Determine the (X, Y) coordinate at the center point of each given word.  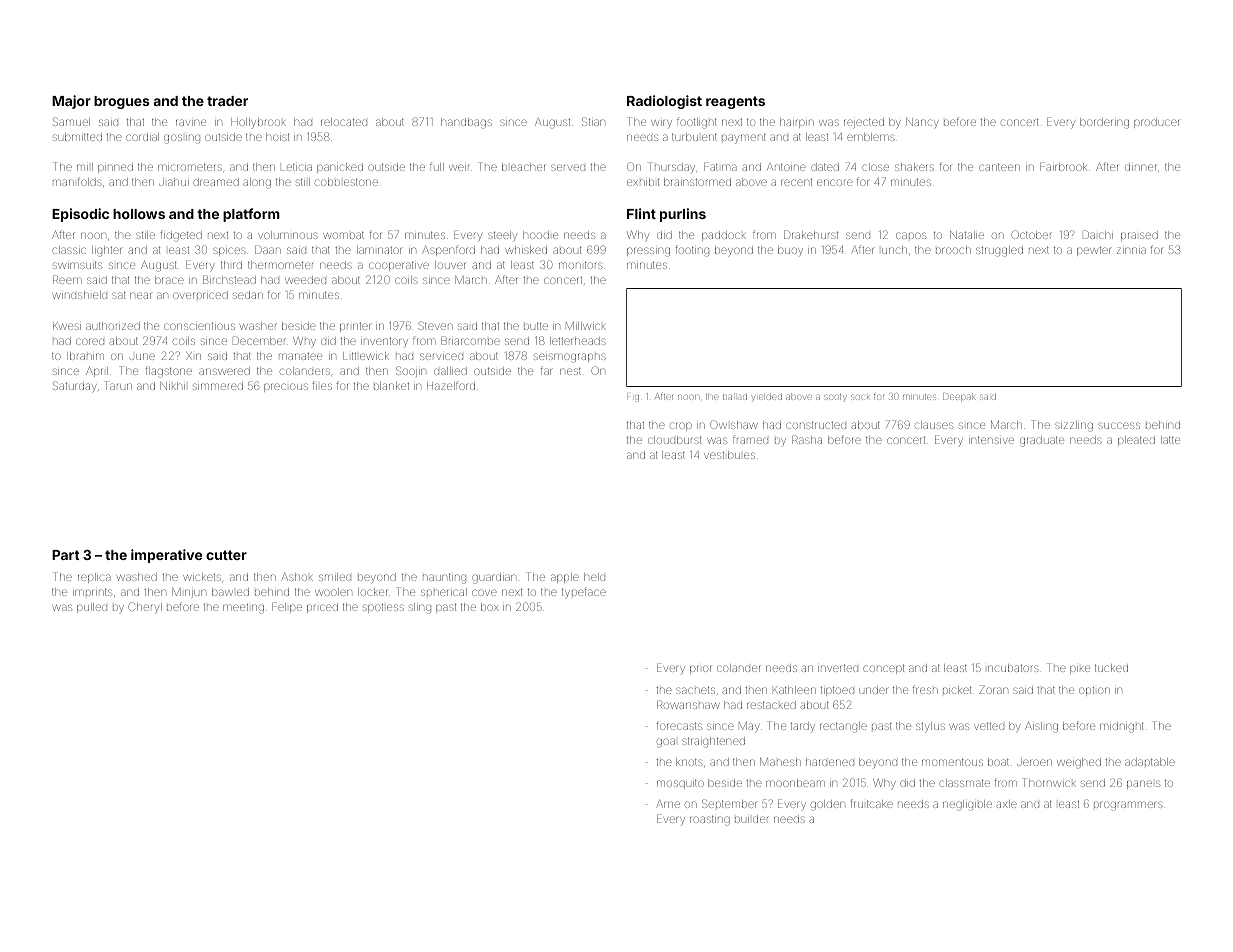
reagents (735, 102)
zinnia (1131, 250)
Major (71, 102)
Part (65, 555)
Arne (668, 804)
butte (536, 326)
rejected (864, 123)
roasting (710, 820)
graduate (1042, 441)
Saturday (75, 387)
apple (565, 578)
